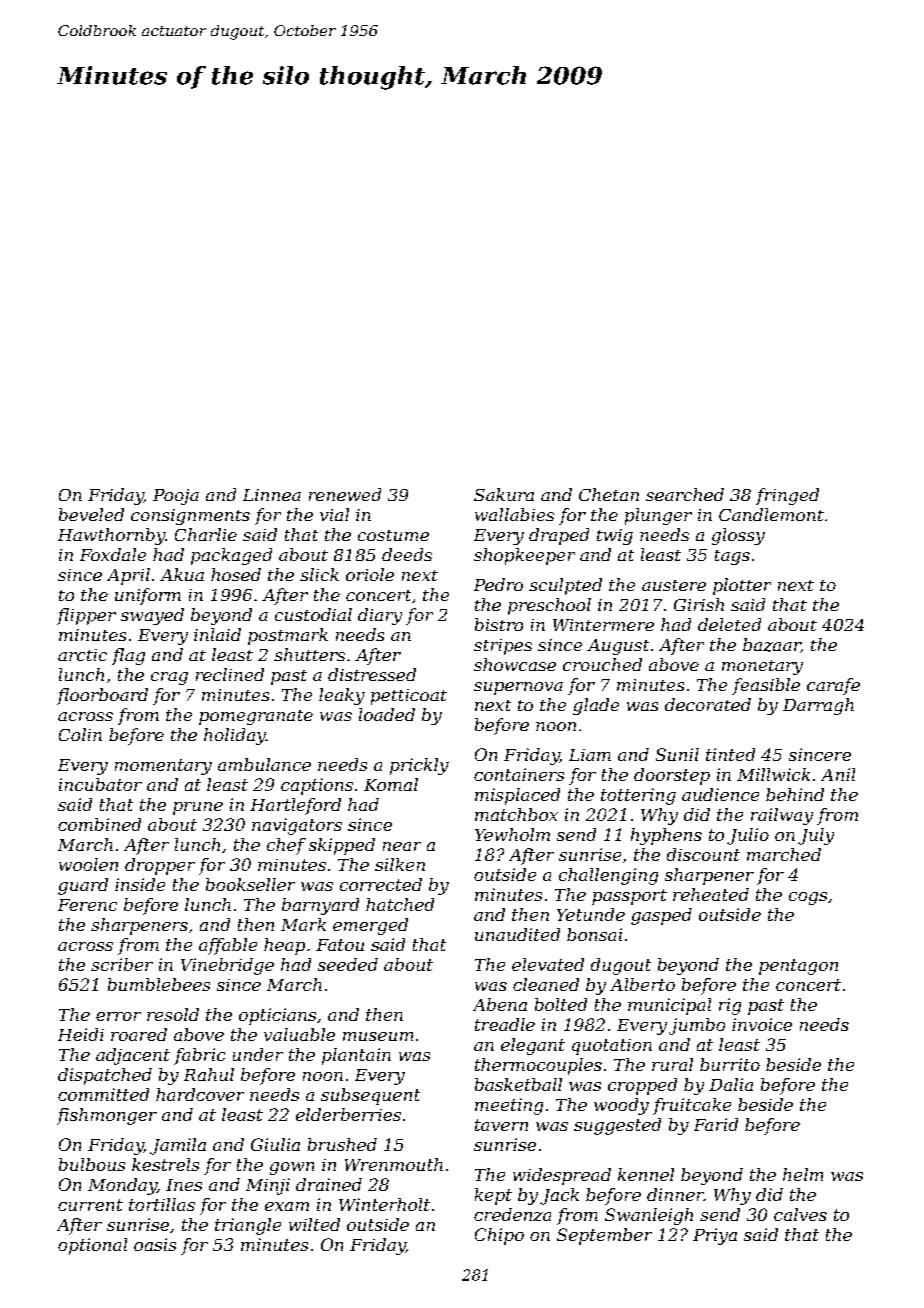  Describe the element at coordinates (152, 616) in the screenshot. I see `swayed` at that location.
